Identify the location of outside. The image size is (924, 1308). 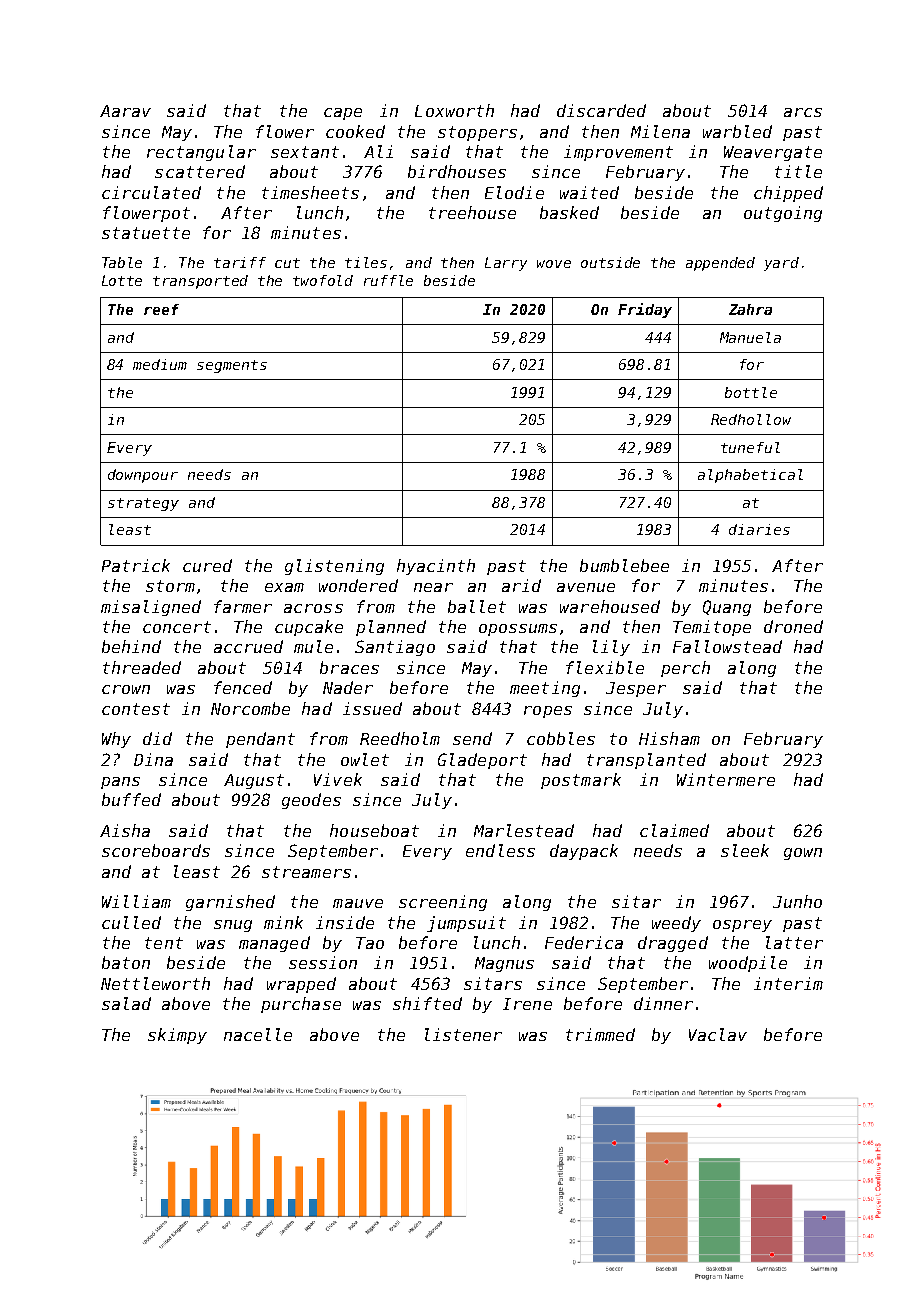
(610, 262).
